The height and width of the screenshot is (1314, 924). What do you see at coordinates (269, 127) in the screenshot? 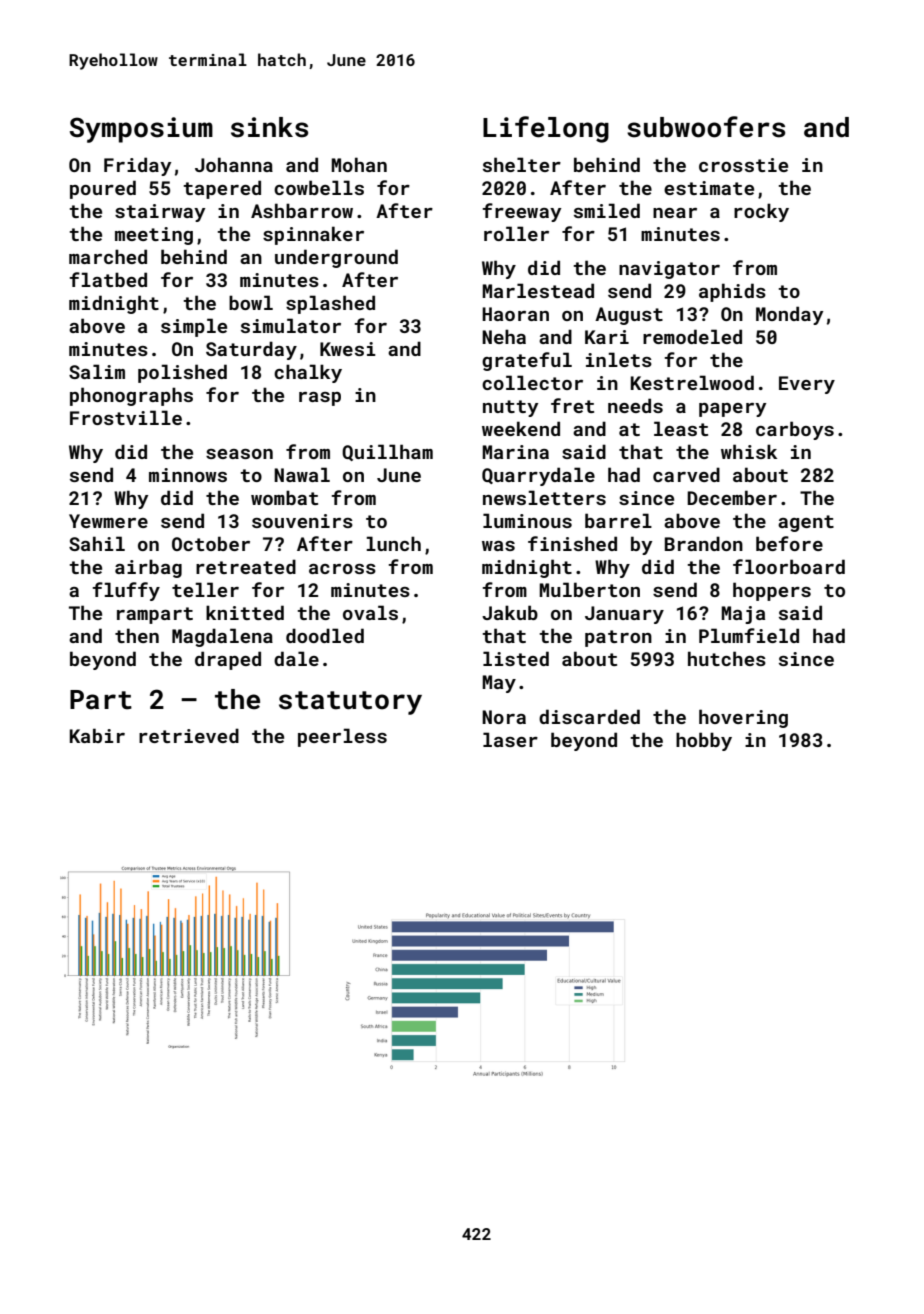
I see `sinks` at bounding box center [269, 127].
